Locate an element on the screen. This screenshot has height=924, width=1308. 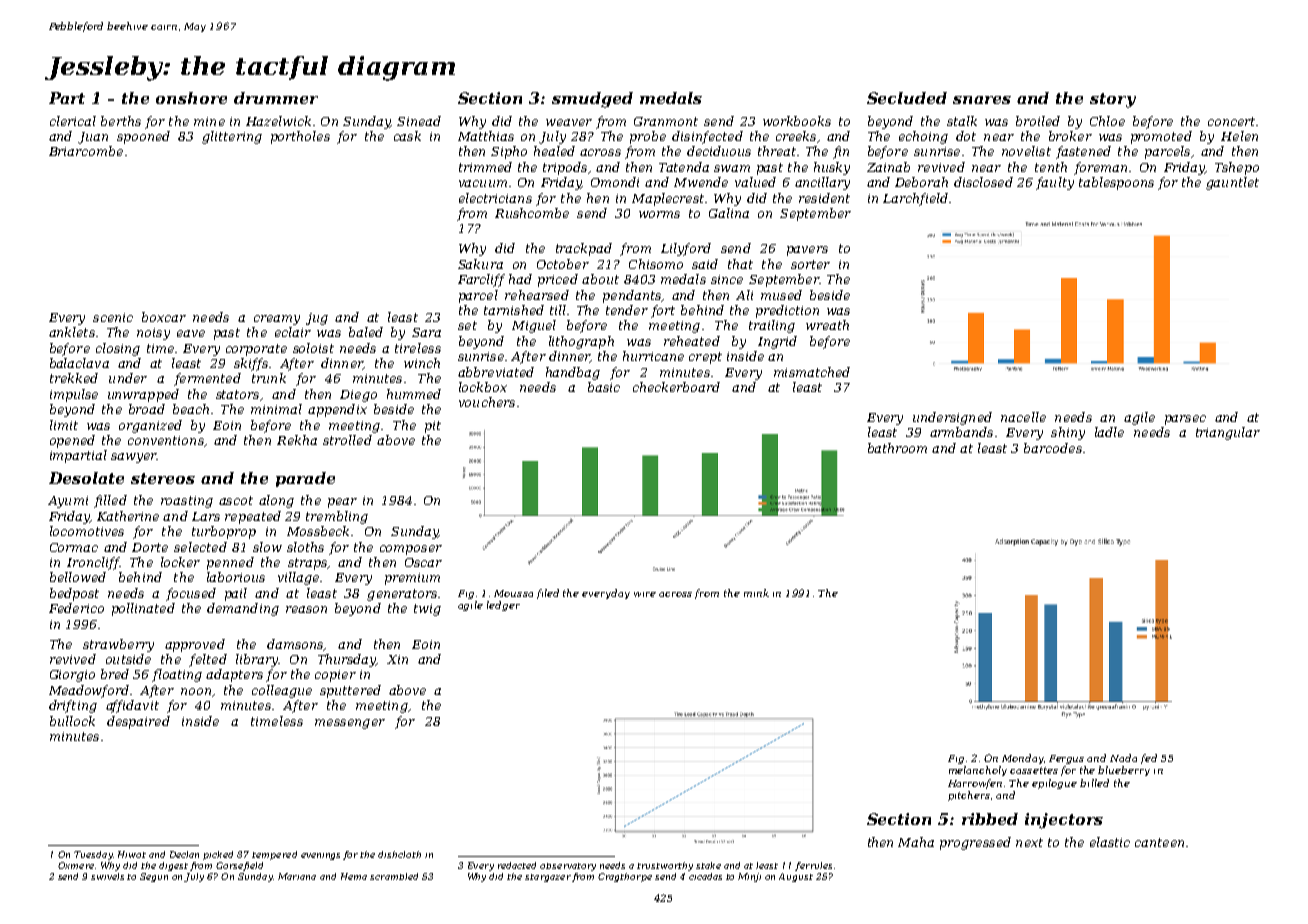
onshore is located at coordinates (191, 98).
